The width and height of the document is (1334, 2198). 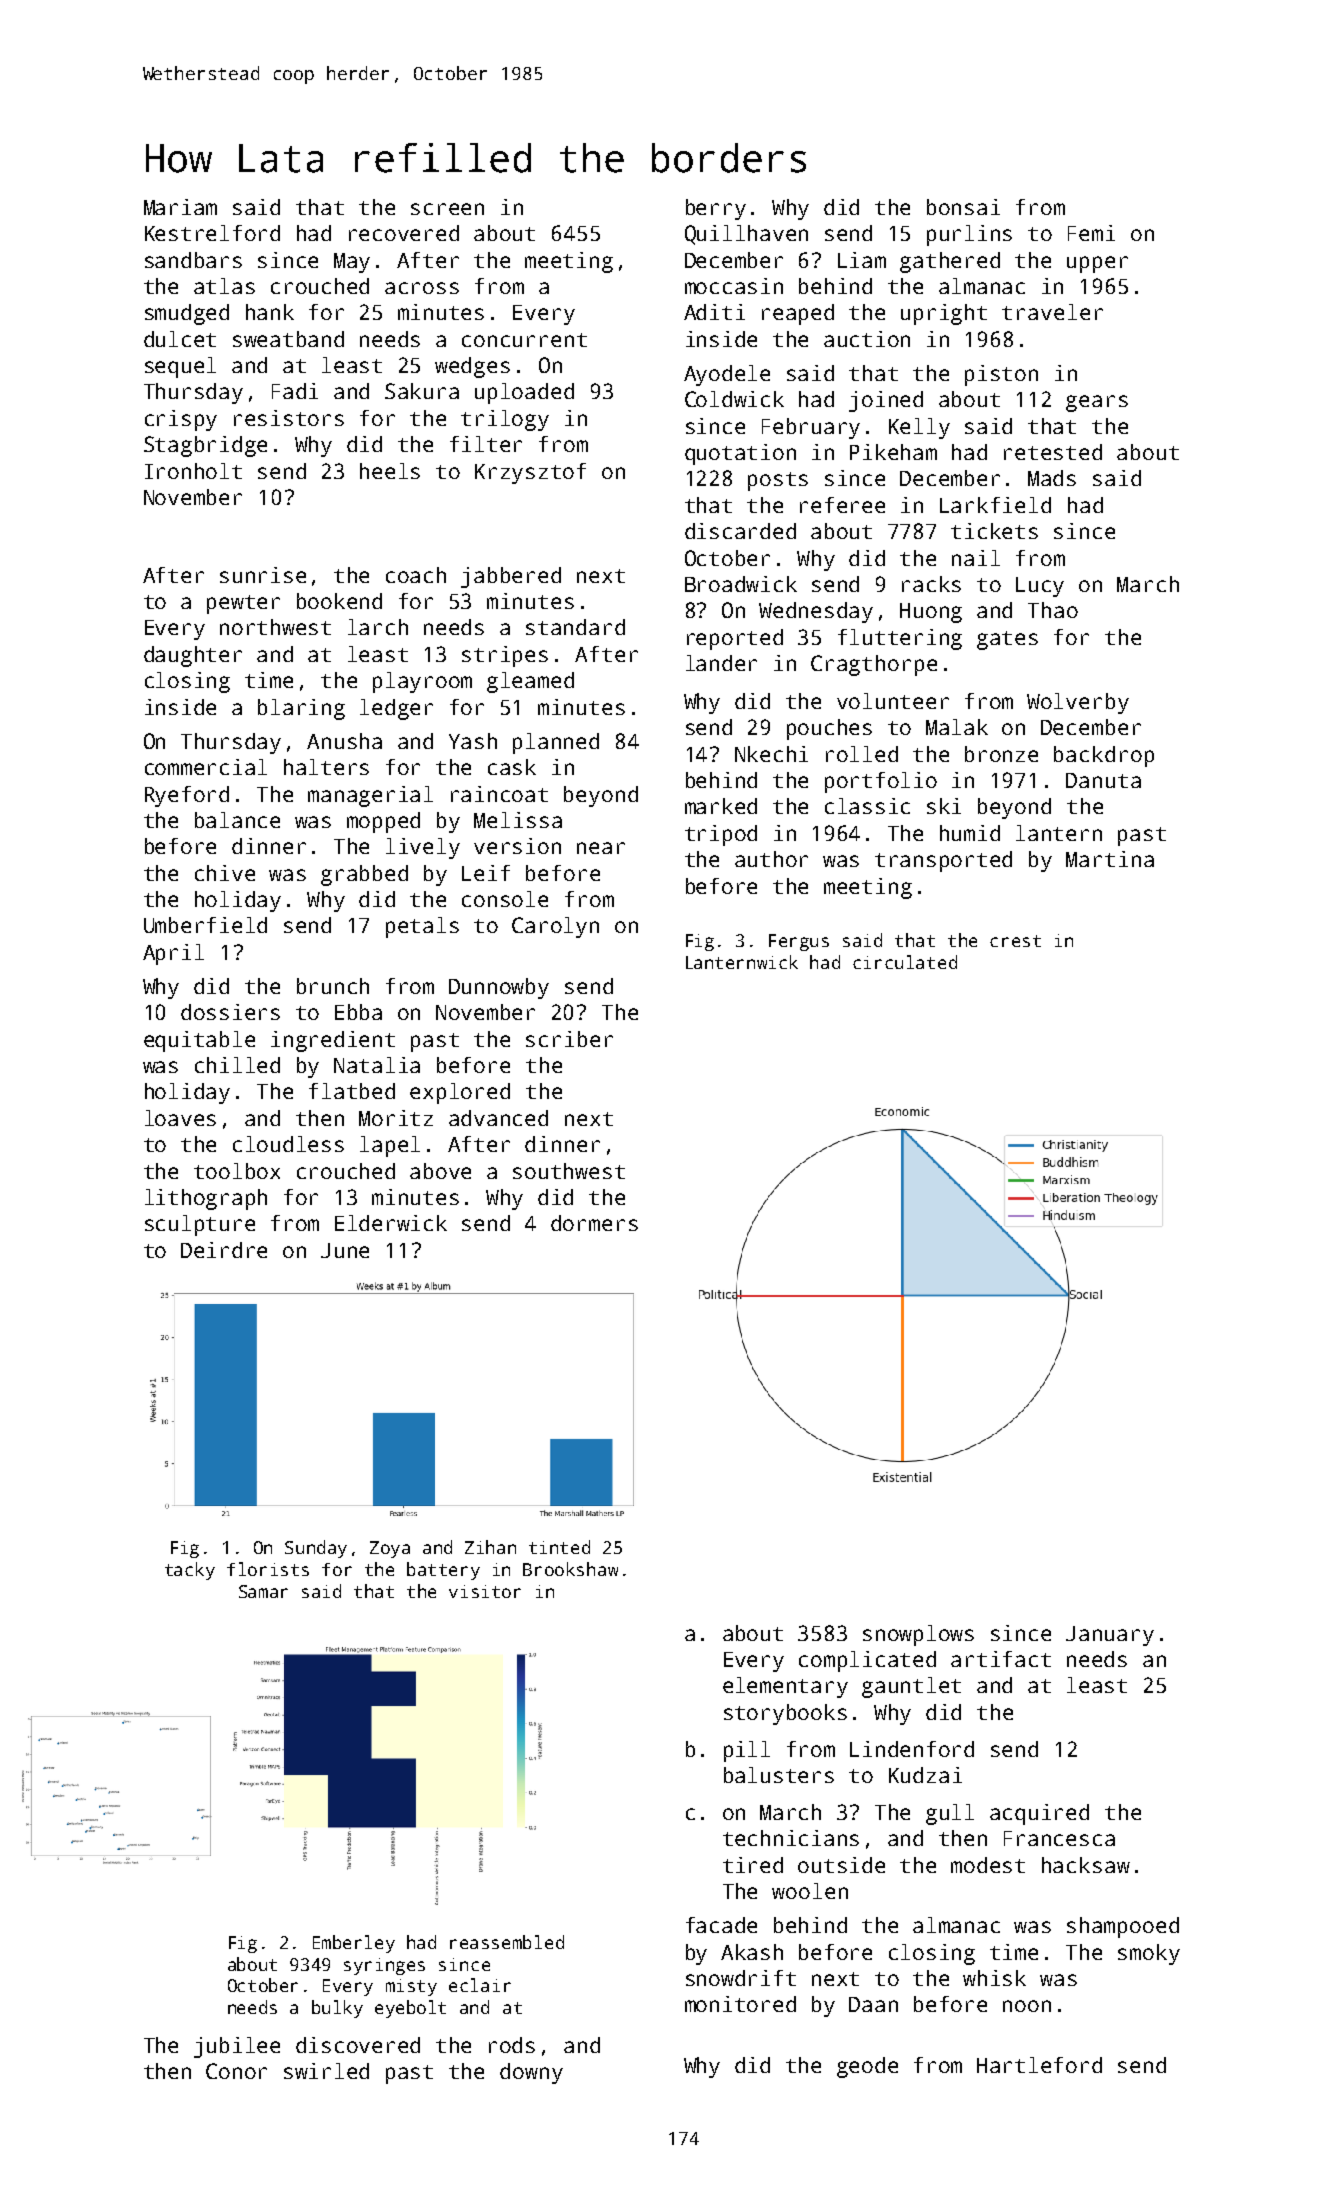 What do you see at coordinates (594, 1223) in the document?
I see `dormers` at bounding box center [594, 1223].
